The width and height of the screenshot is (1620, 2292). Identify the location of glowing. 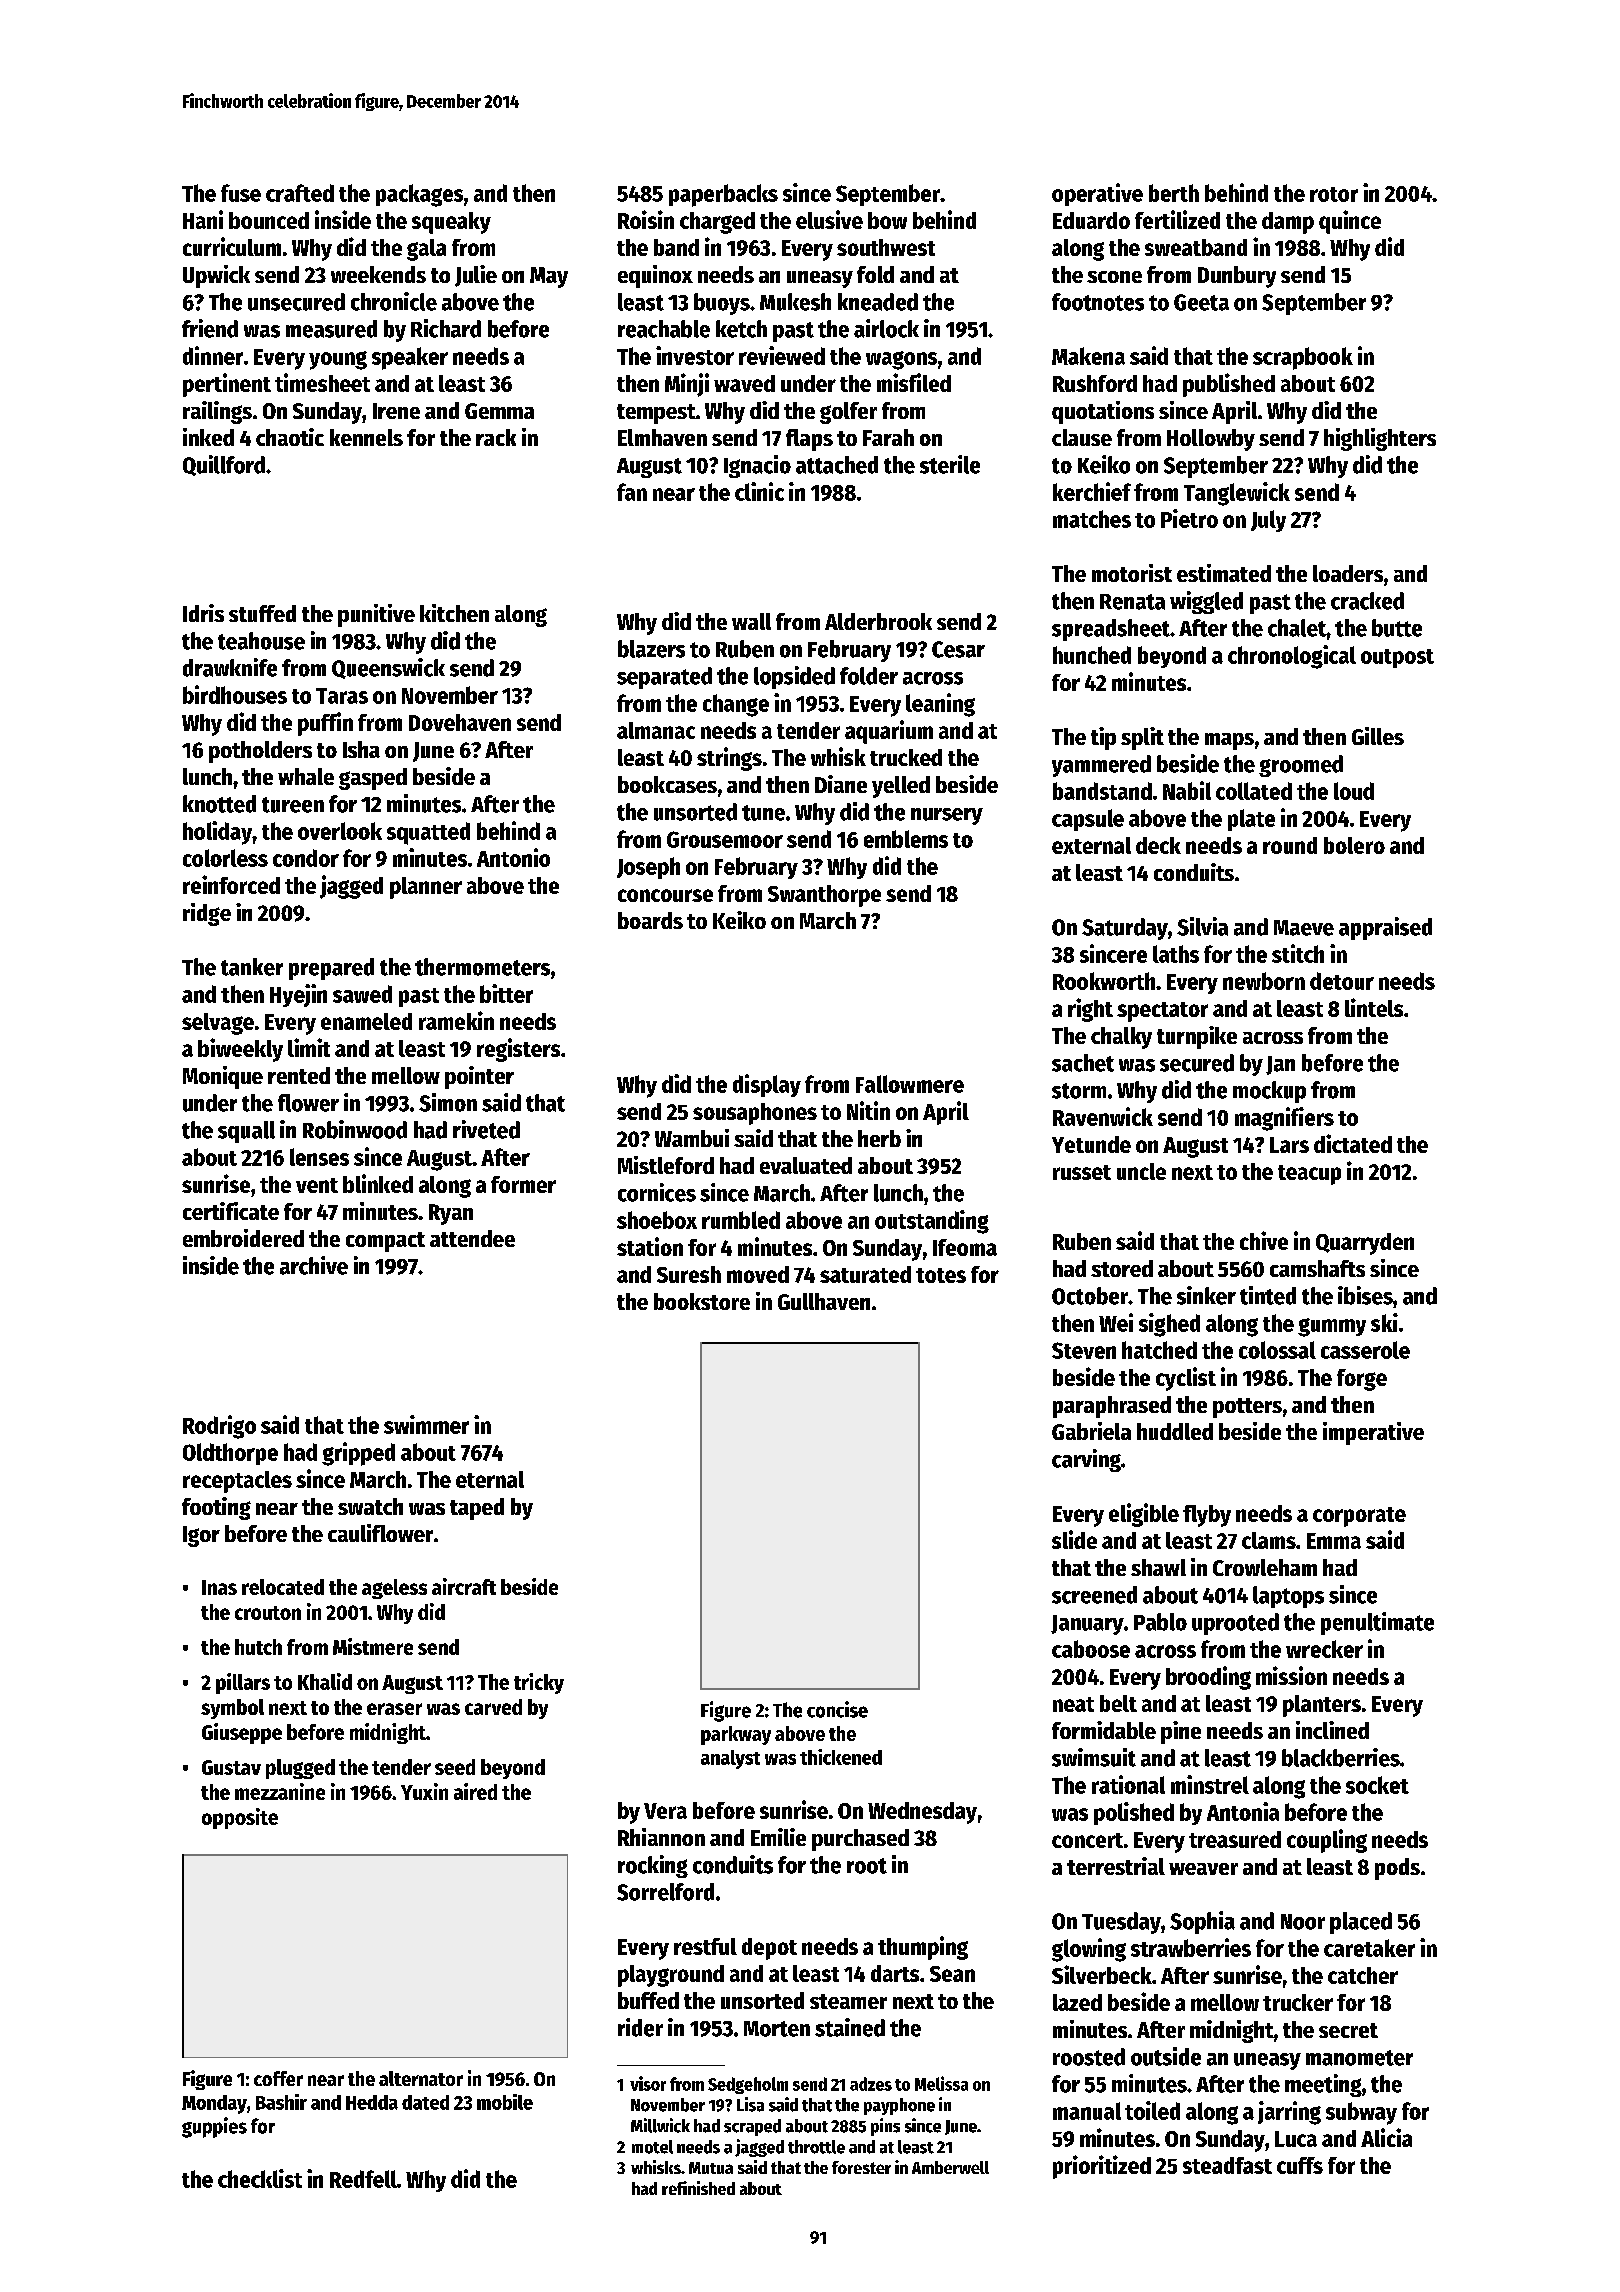
(1089, 1950).
